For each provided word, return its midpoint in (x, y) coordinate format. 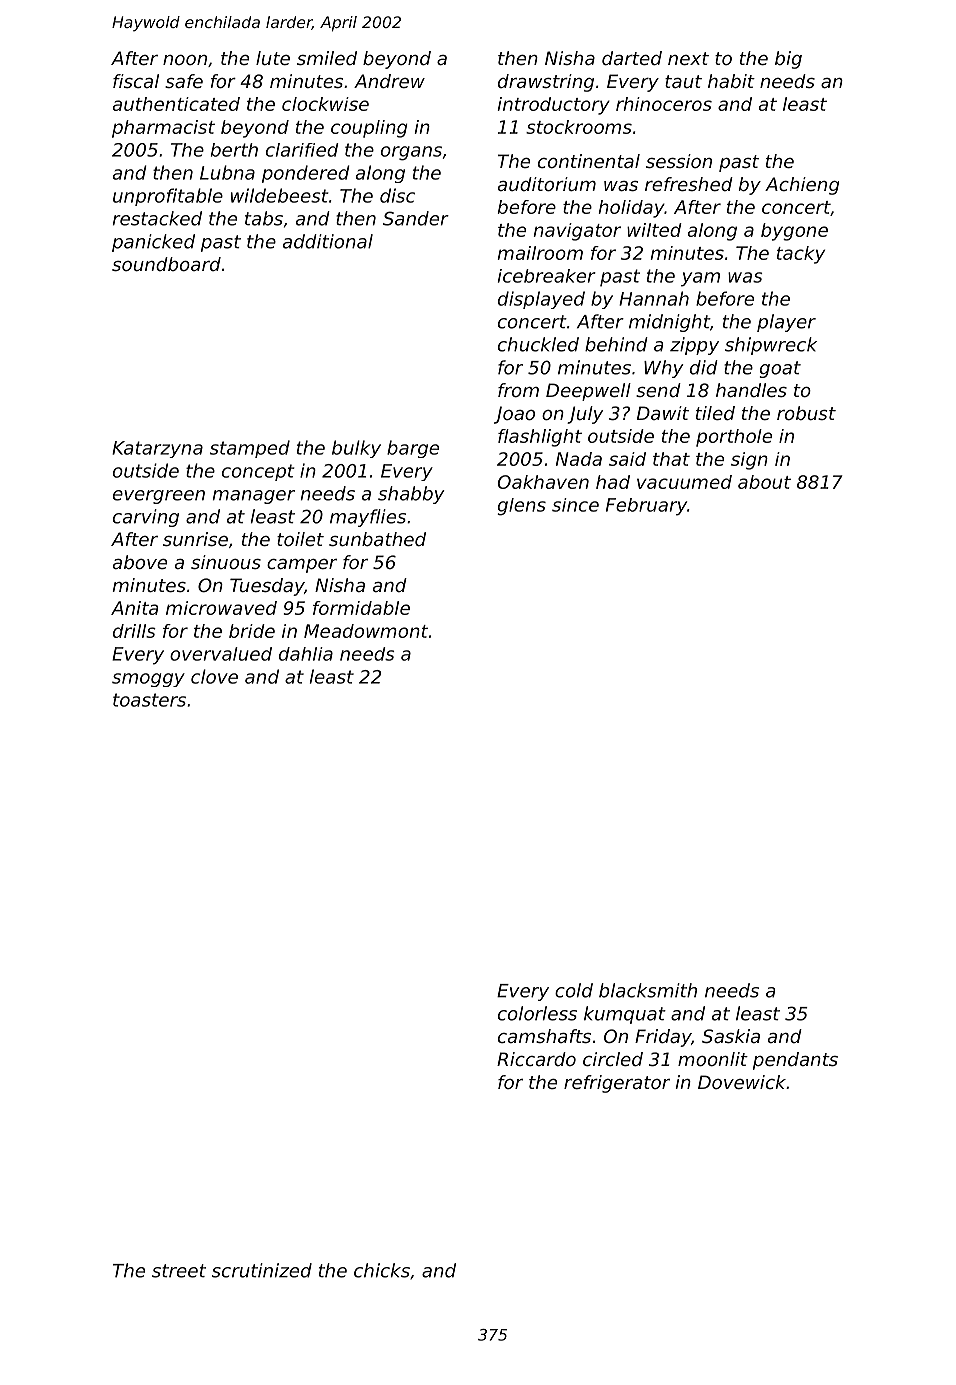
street (179, 1271)
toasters (149, 700)
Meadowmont (366, 631)
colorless (537, 1013)
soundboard (166, 264)
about (764, 482)
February (646, 507)
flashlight (540, 438)
